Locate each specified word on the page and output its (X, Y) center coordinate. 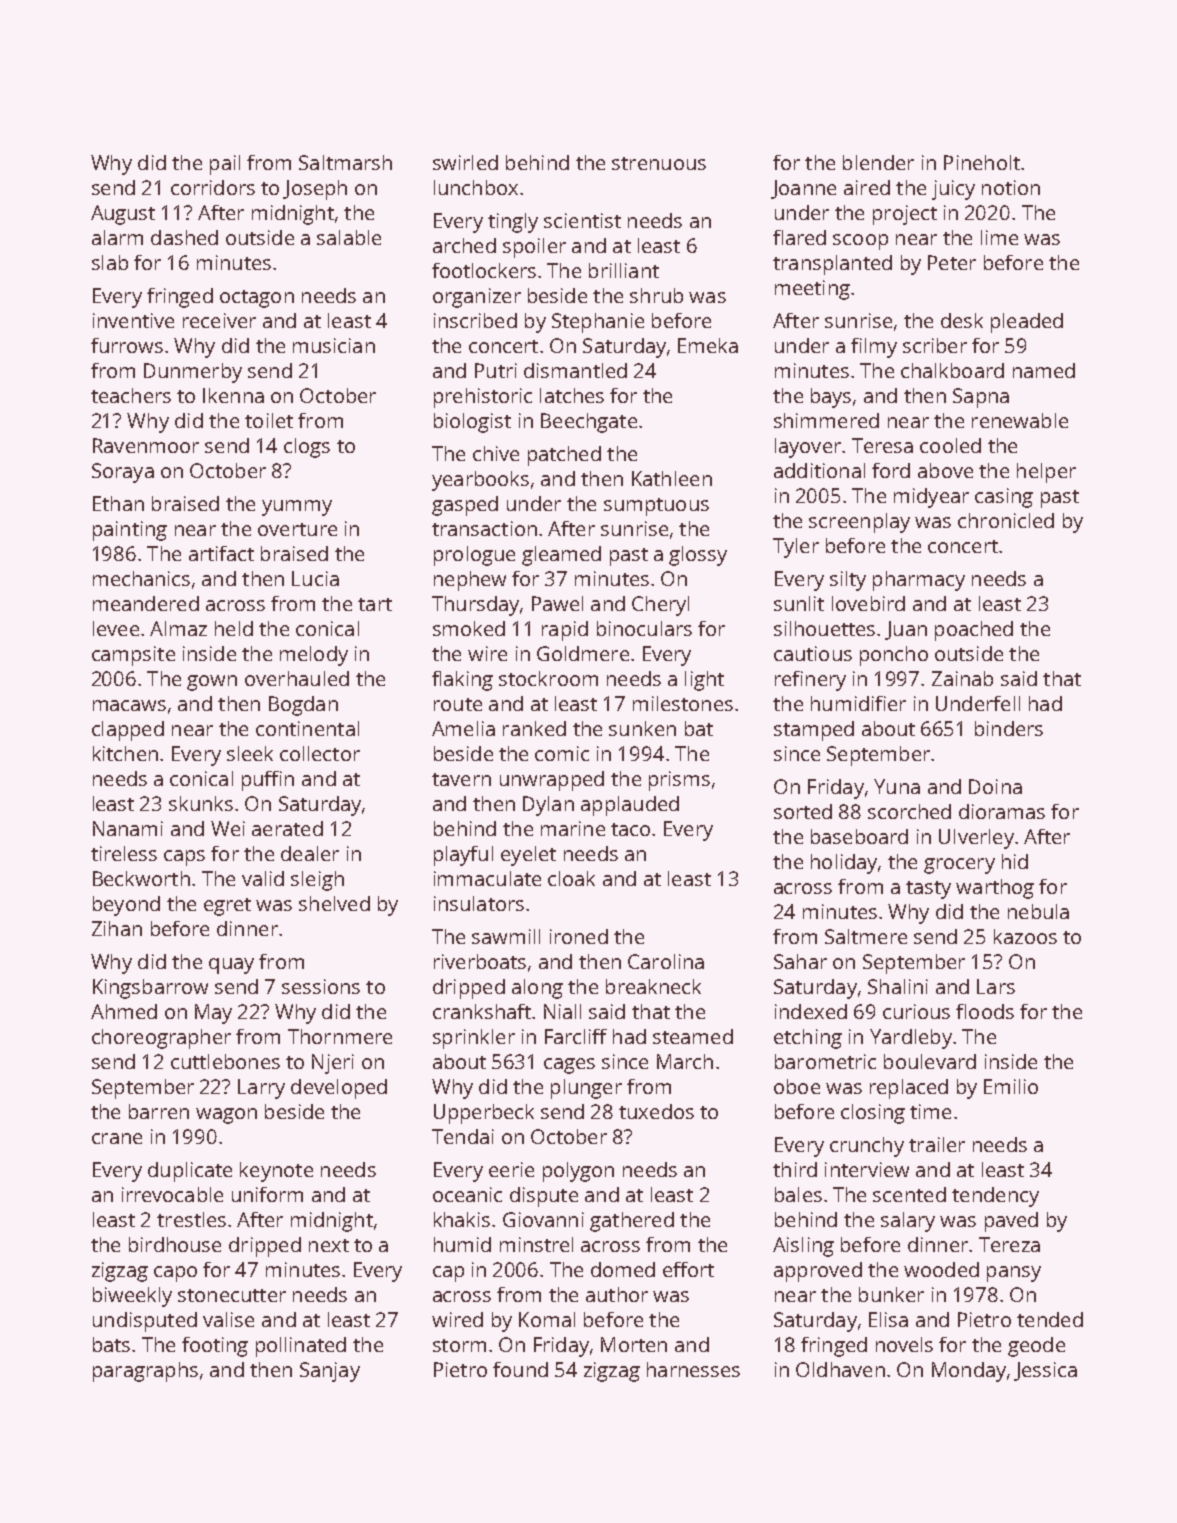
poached (974, 631)
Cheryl (660, 606)
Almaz (178, 628)
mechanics (141, 578)
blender (878, 162)
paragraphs (145, 1372)
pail (225, 165)
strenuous (659, 163)
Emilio (1011, 1086)
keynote (276, 1172)
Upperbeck (484, 1114)
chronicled (1006, 520)
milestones (683, 703)
